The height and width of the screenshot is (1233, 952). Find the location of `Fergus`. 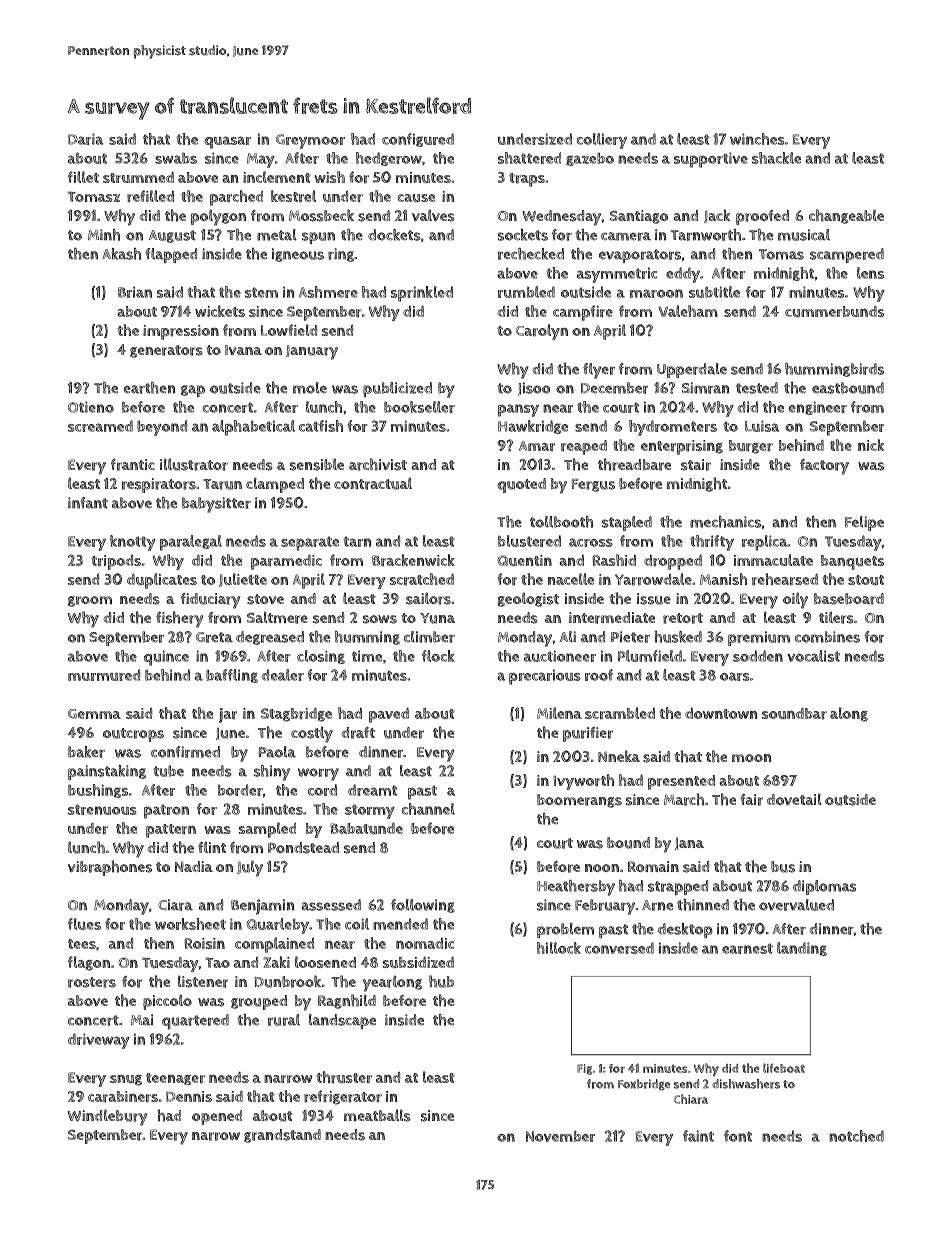

Fergus is located at coordinates (593, 485).
